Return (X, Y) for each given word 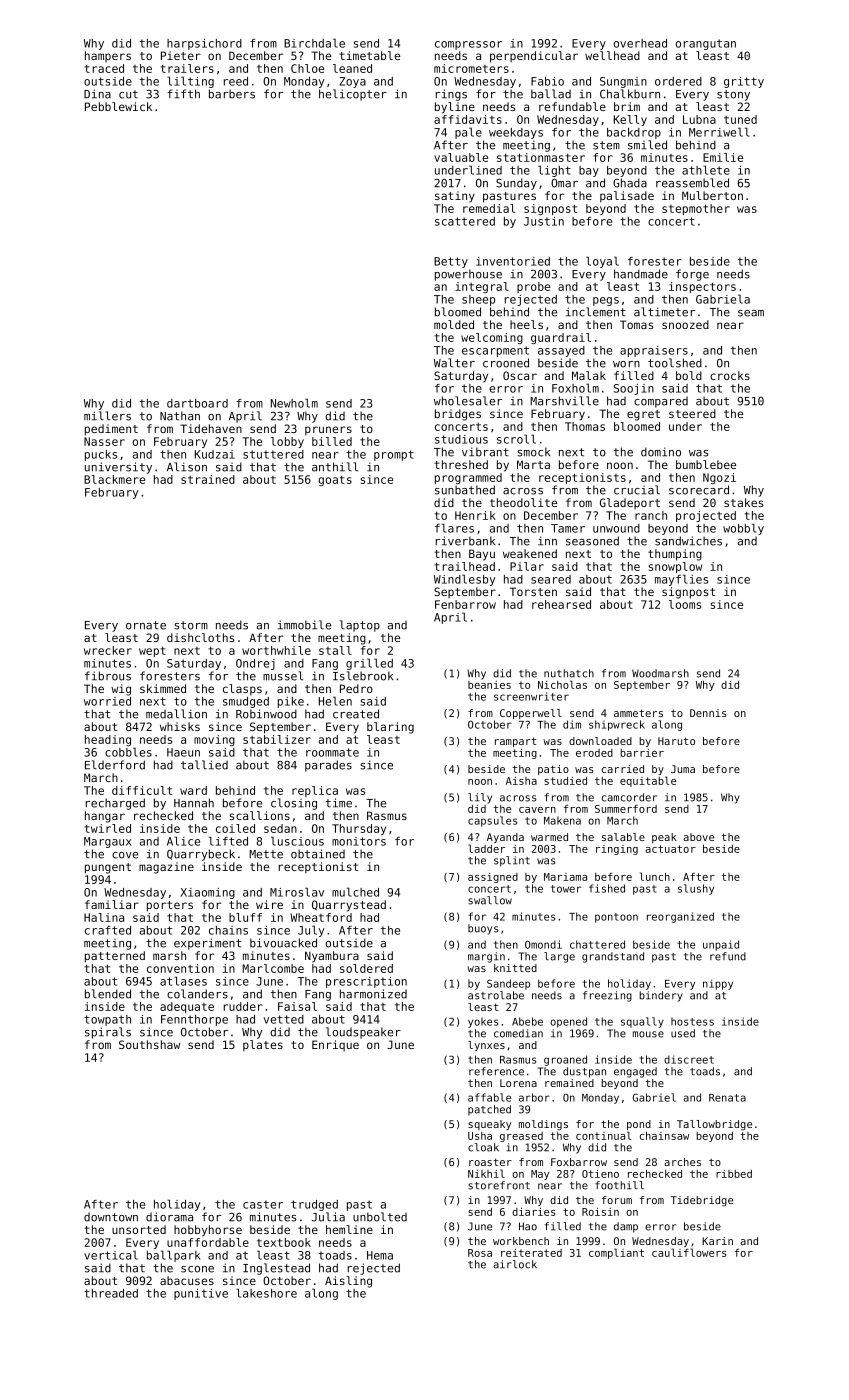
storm (191, 625)
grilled (369, 664)
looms (685, 604)
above (698, 837)
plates (263, 1046)
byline (455, 108)
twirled (107, 828)
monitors (359, 841)
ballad (551, 94)
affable (489, 1097)
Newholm (294, 403)
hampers (108, 56)
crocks (730, 375)
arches (682, 1162)
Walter (454, 363)
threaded (111, 1293)
